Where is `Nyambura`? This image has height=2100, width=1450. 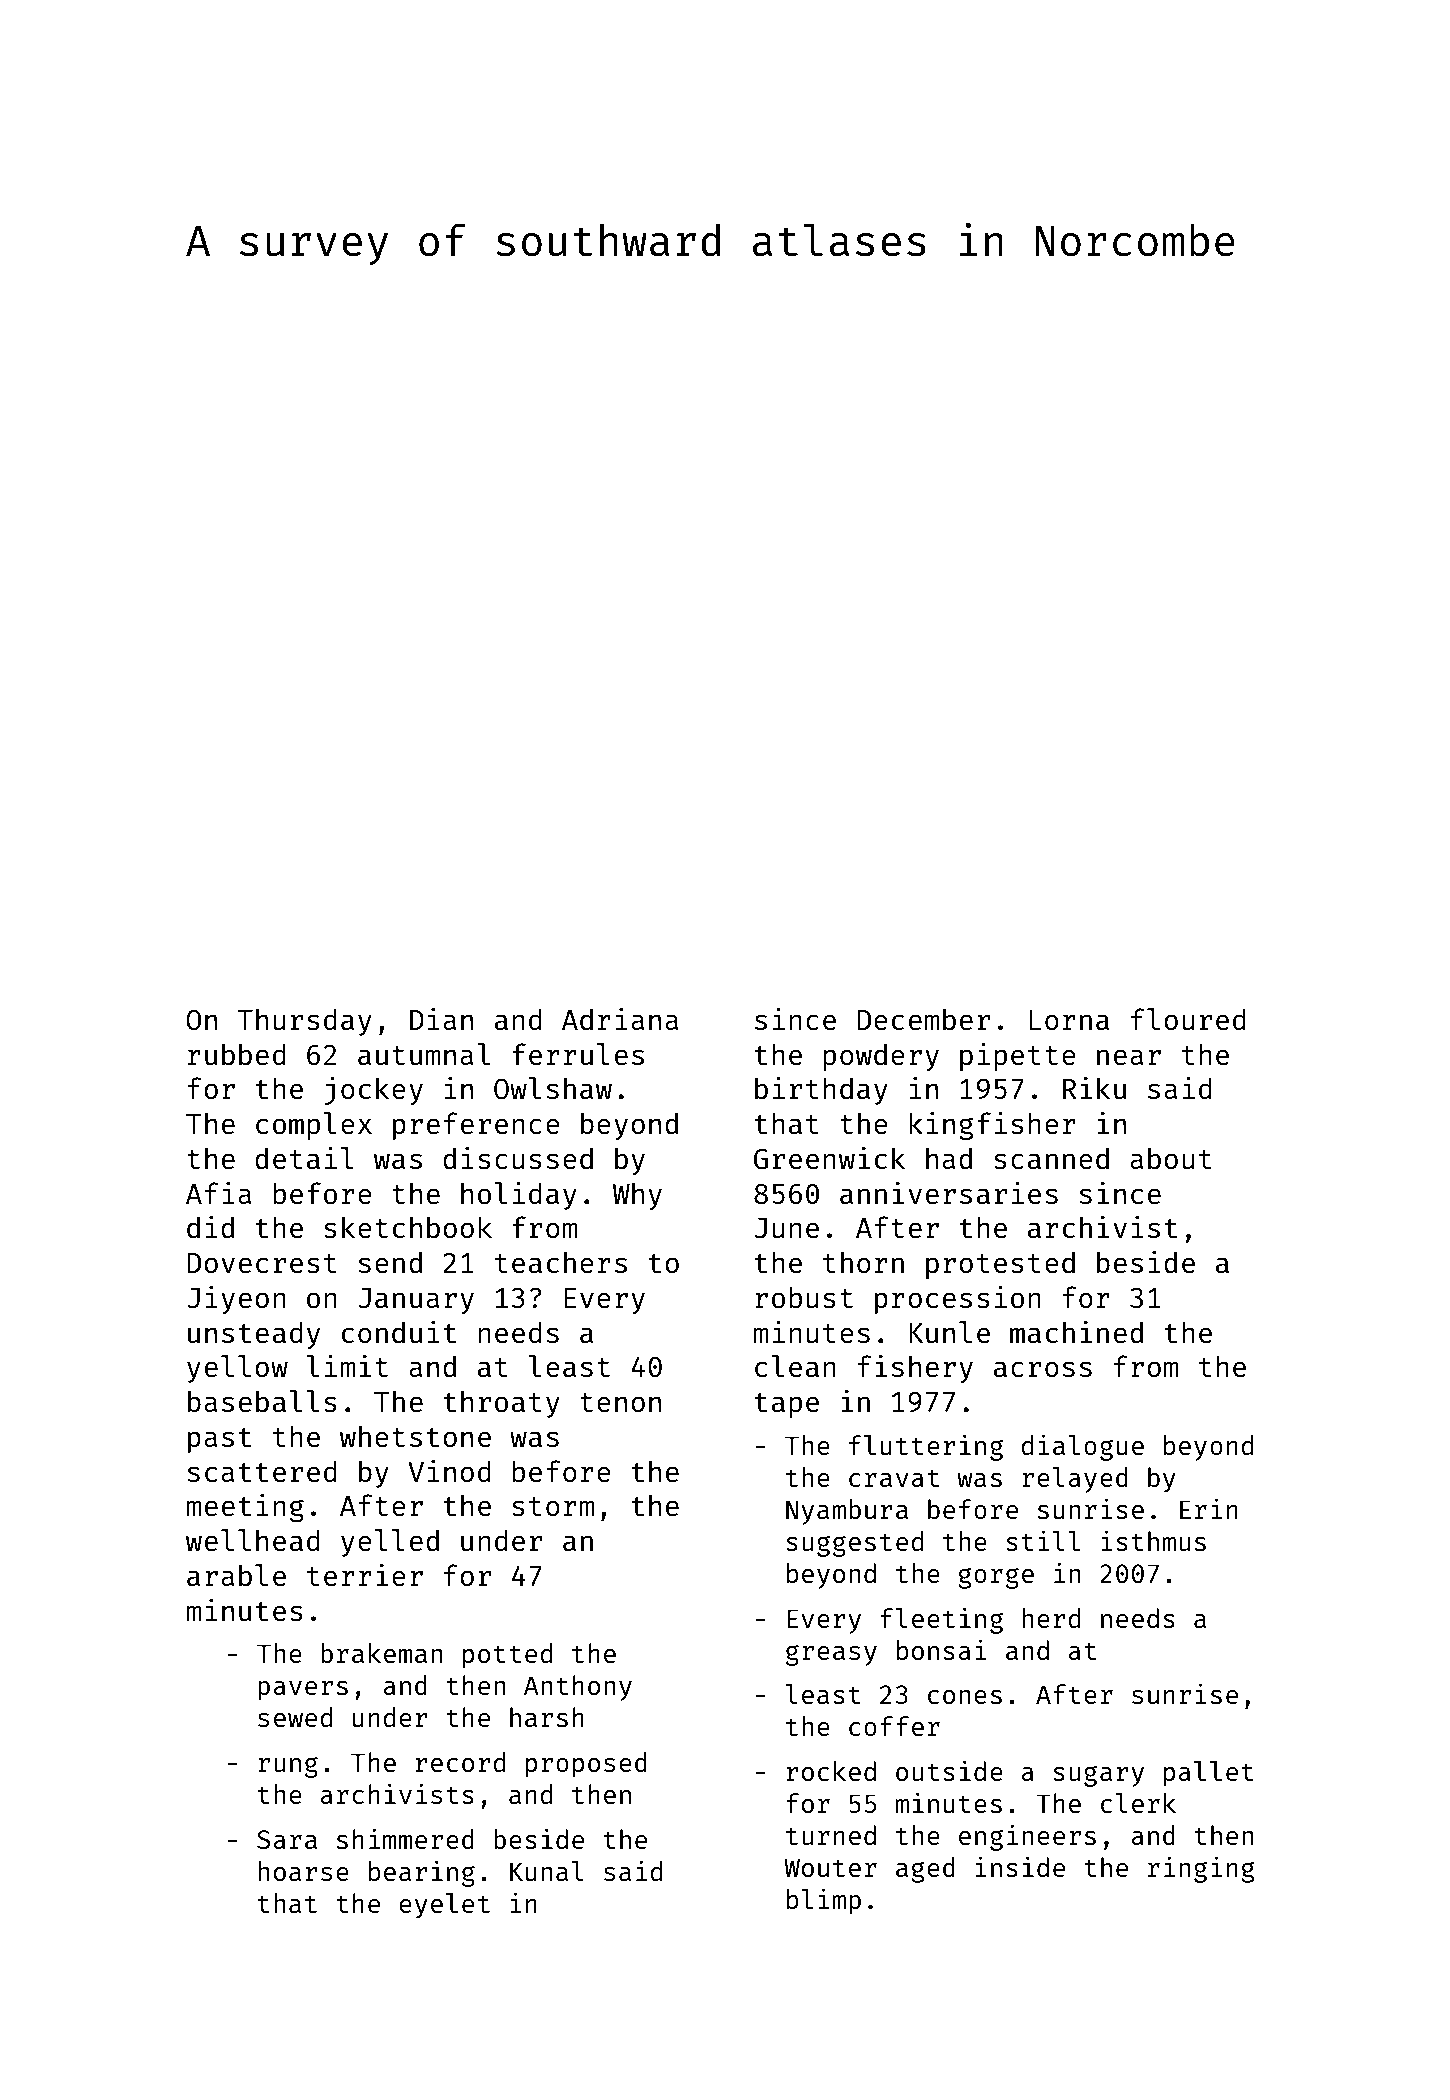
Nyambura is located at coordinates (847, 1512).
